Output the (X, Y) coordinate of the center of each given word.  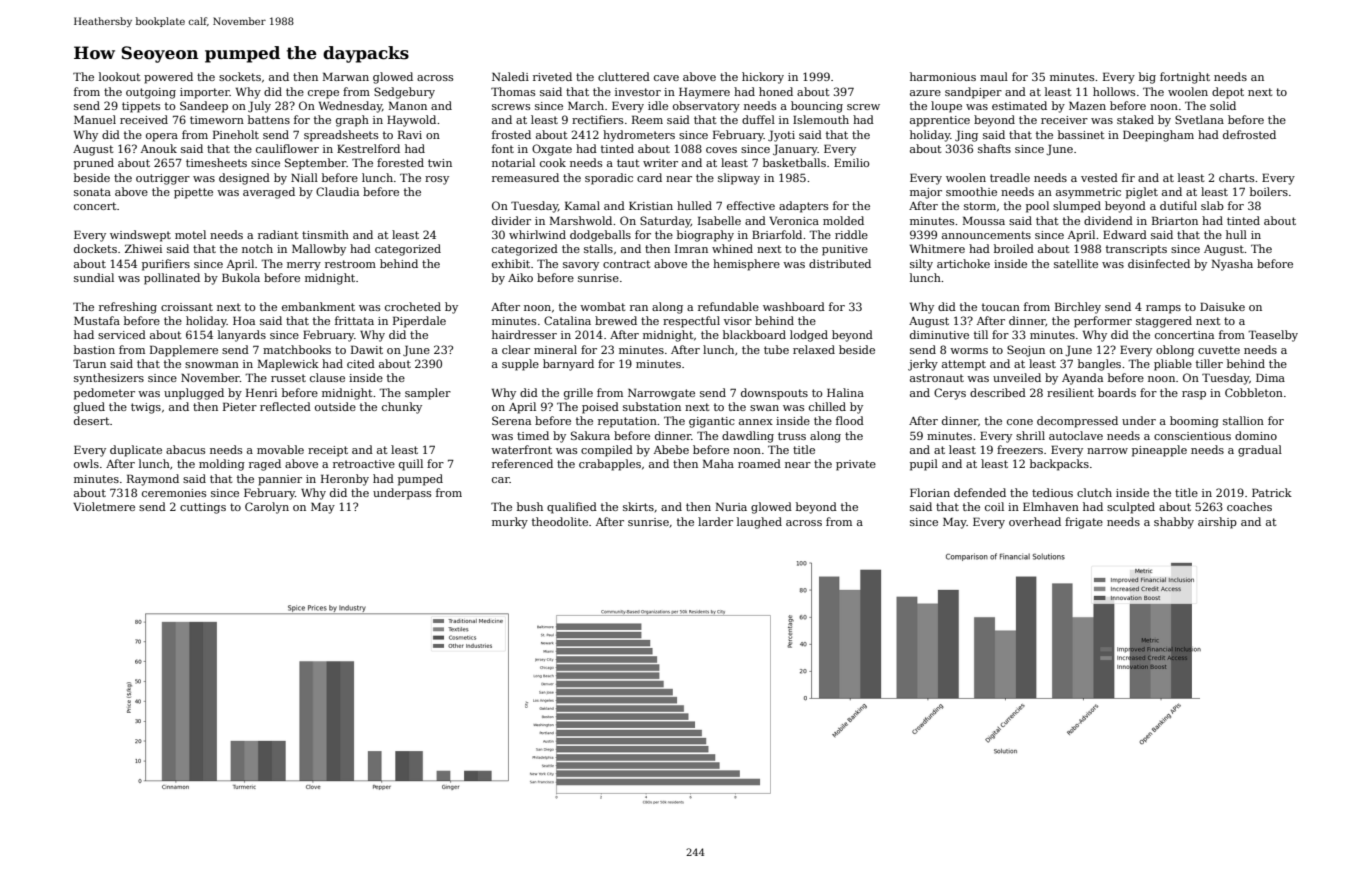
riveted (552, 76)
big (1147, 78)
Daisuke (1222, 306)
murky (510, 523)
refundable (728, 306)
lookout (120, 76)
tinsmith (325, 234)
